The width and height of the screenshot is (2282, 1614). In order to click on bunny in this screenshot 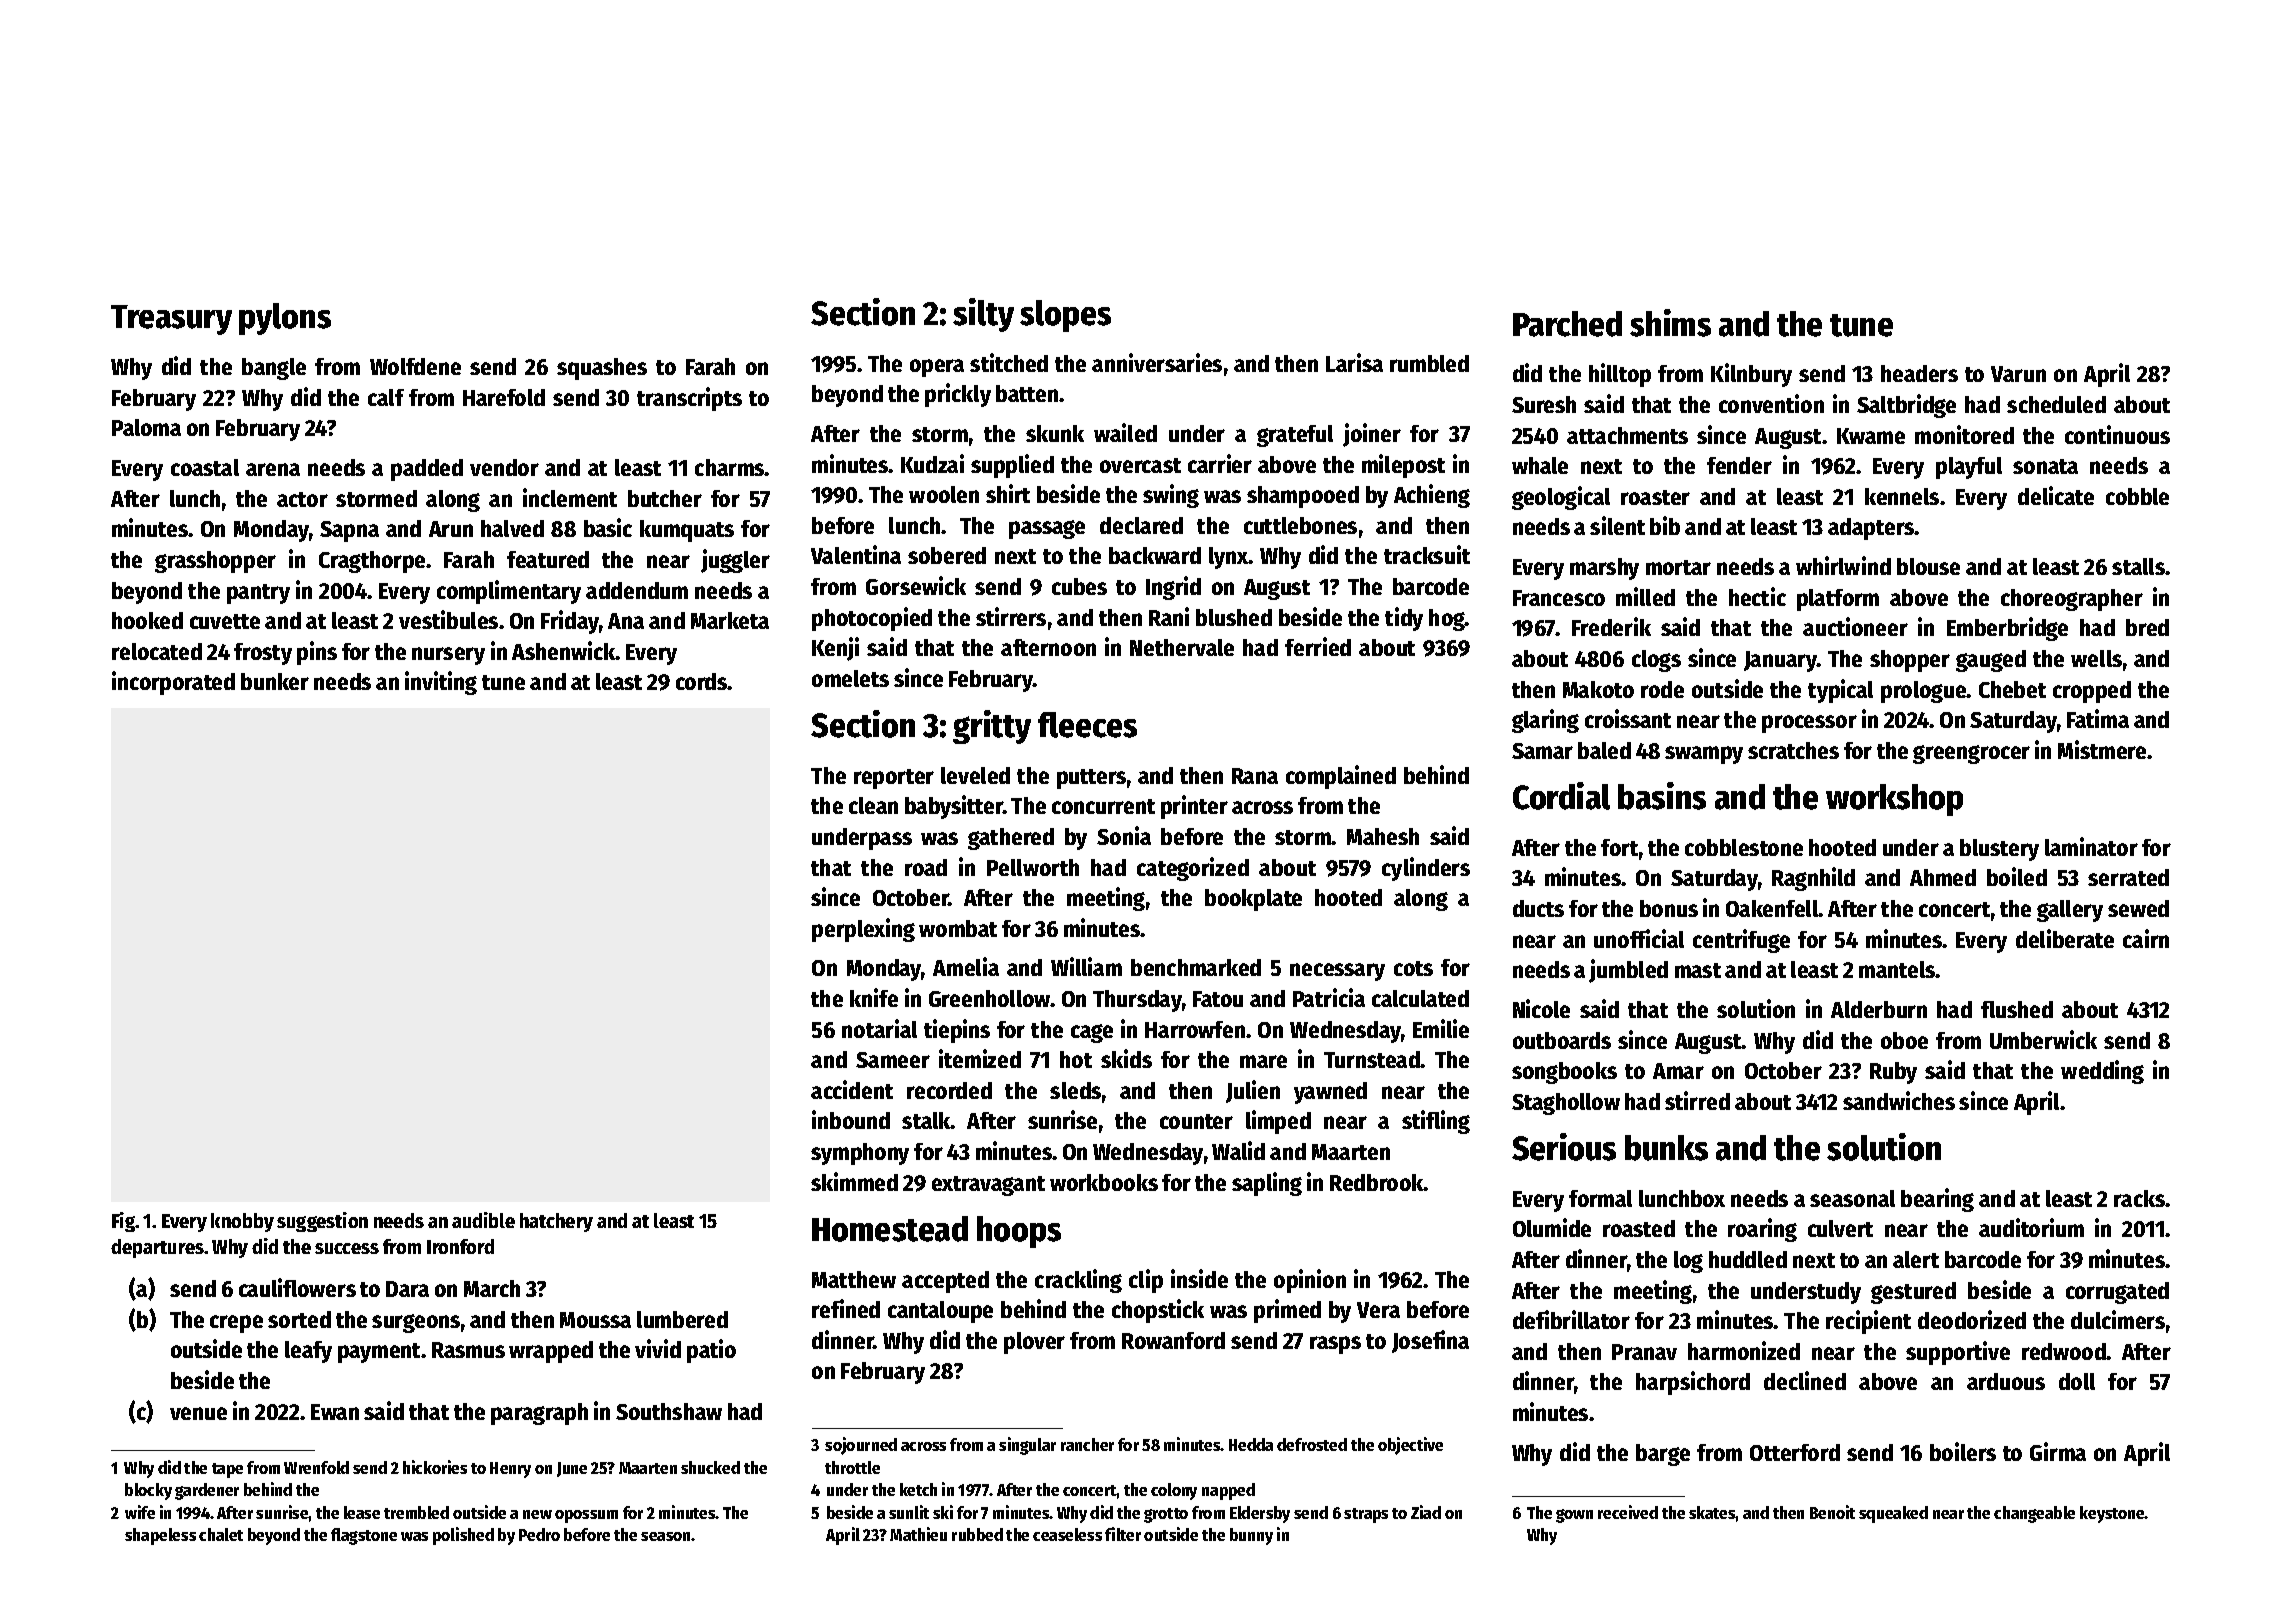, I will do `click(1251, 1536)`.
